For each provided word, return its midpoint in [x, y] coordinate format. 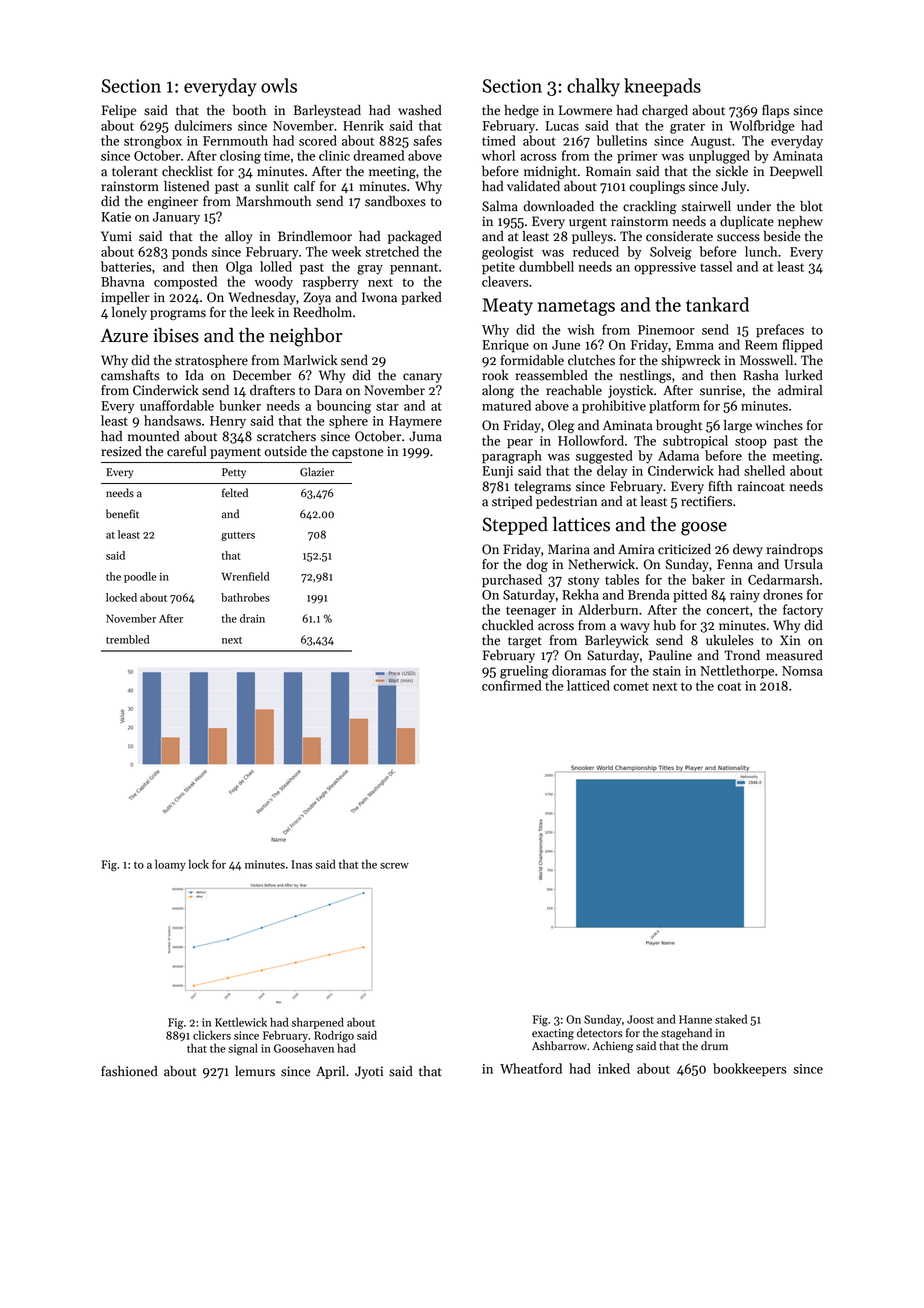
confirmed [512, 685]
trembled [127, 639]
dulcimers [203, 125]
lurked [804, 375]
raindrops [795, 550]
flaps [775, 111]
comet [631, 686]
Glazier [317, 472]
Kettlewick [241, 1022]
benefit [122, 514]
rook [495, 375]
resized [121, 451]
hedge [521, 111]
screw [394, 866]
